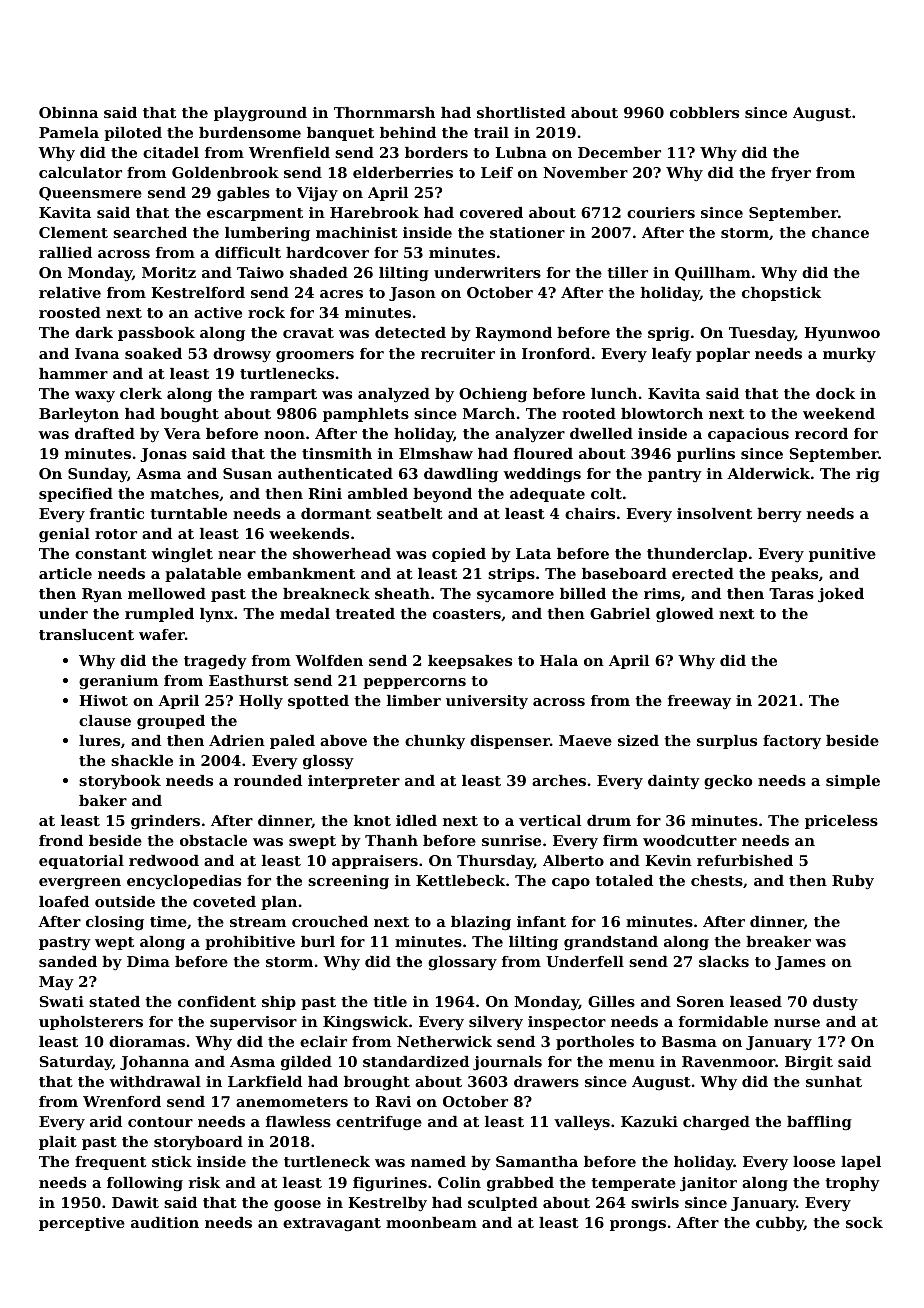  Describe the element at coordinates (792, 742) in the screenshot. I see `factory` at that location.
